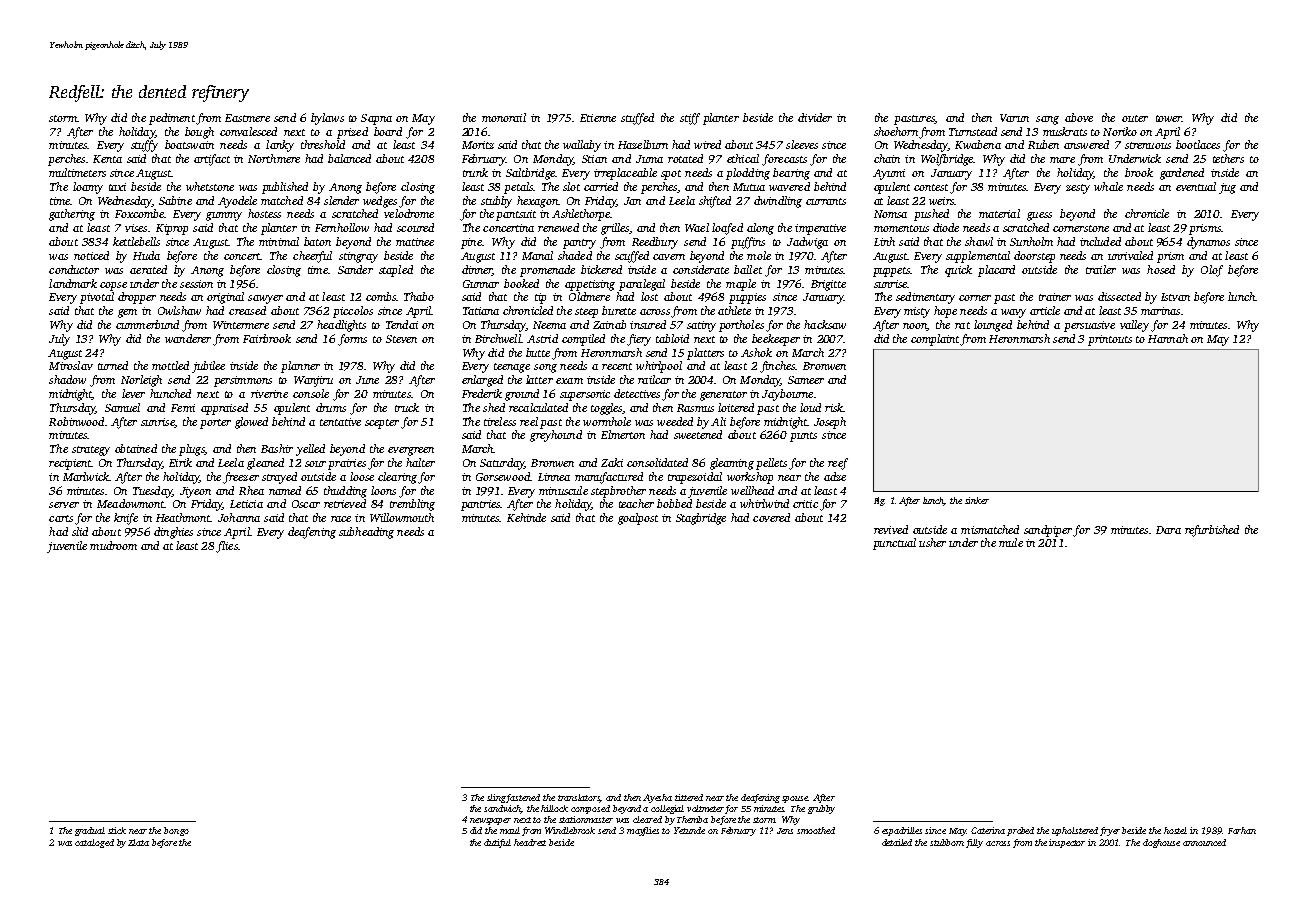  What do you see at coordinates (815, 117) in the document?
I see `divider` at bounding box center [815, 117].
